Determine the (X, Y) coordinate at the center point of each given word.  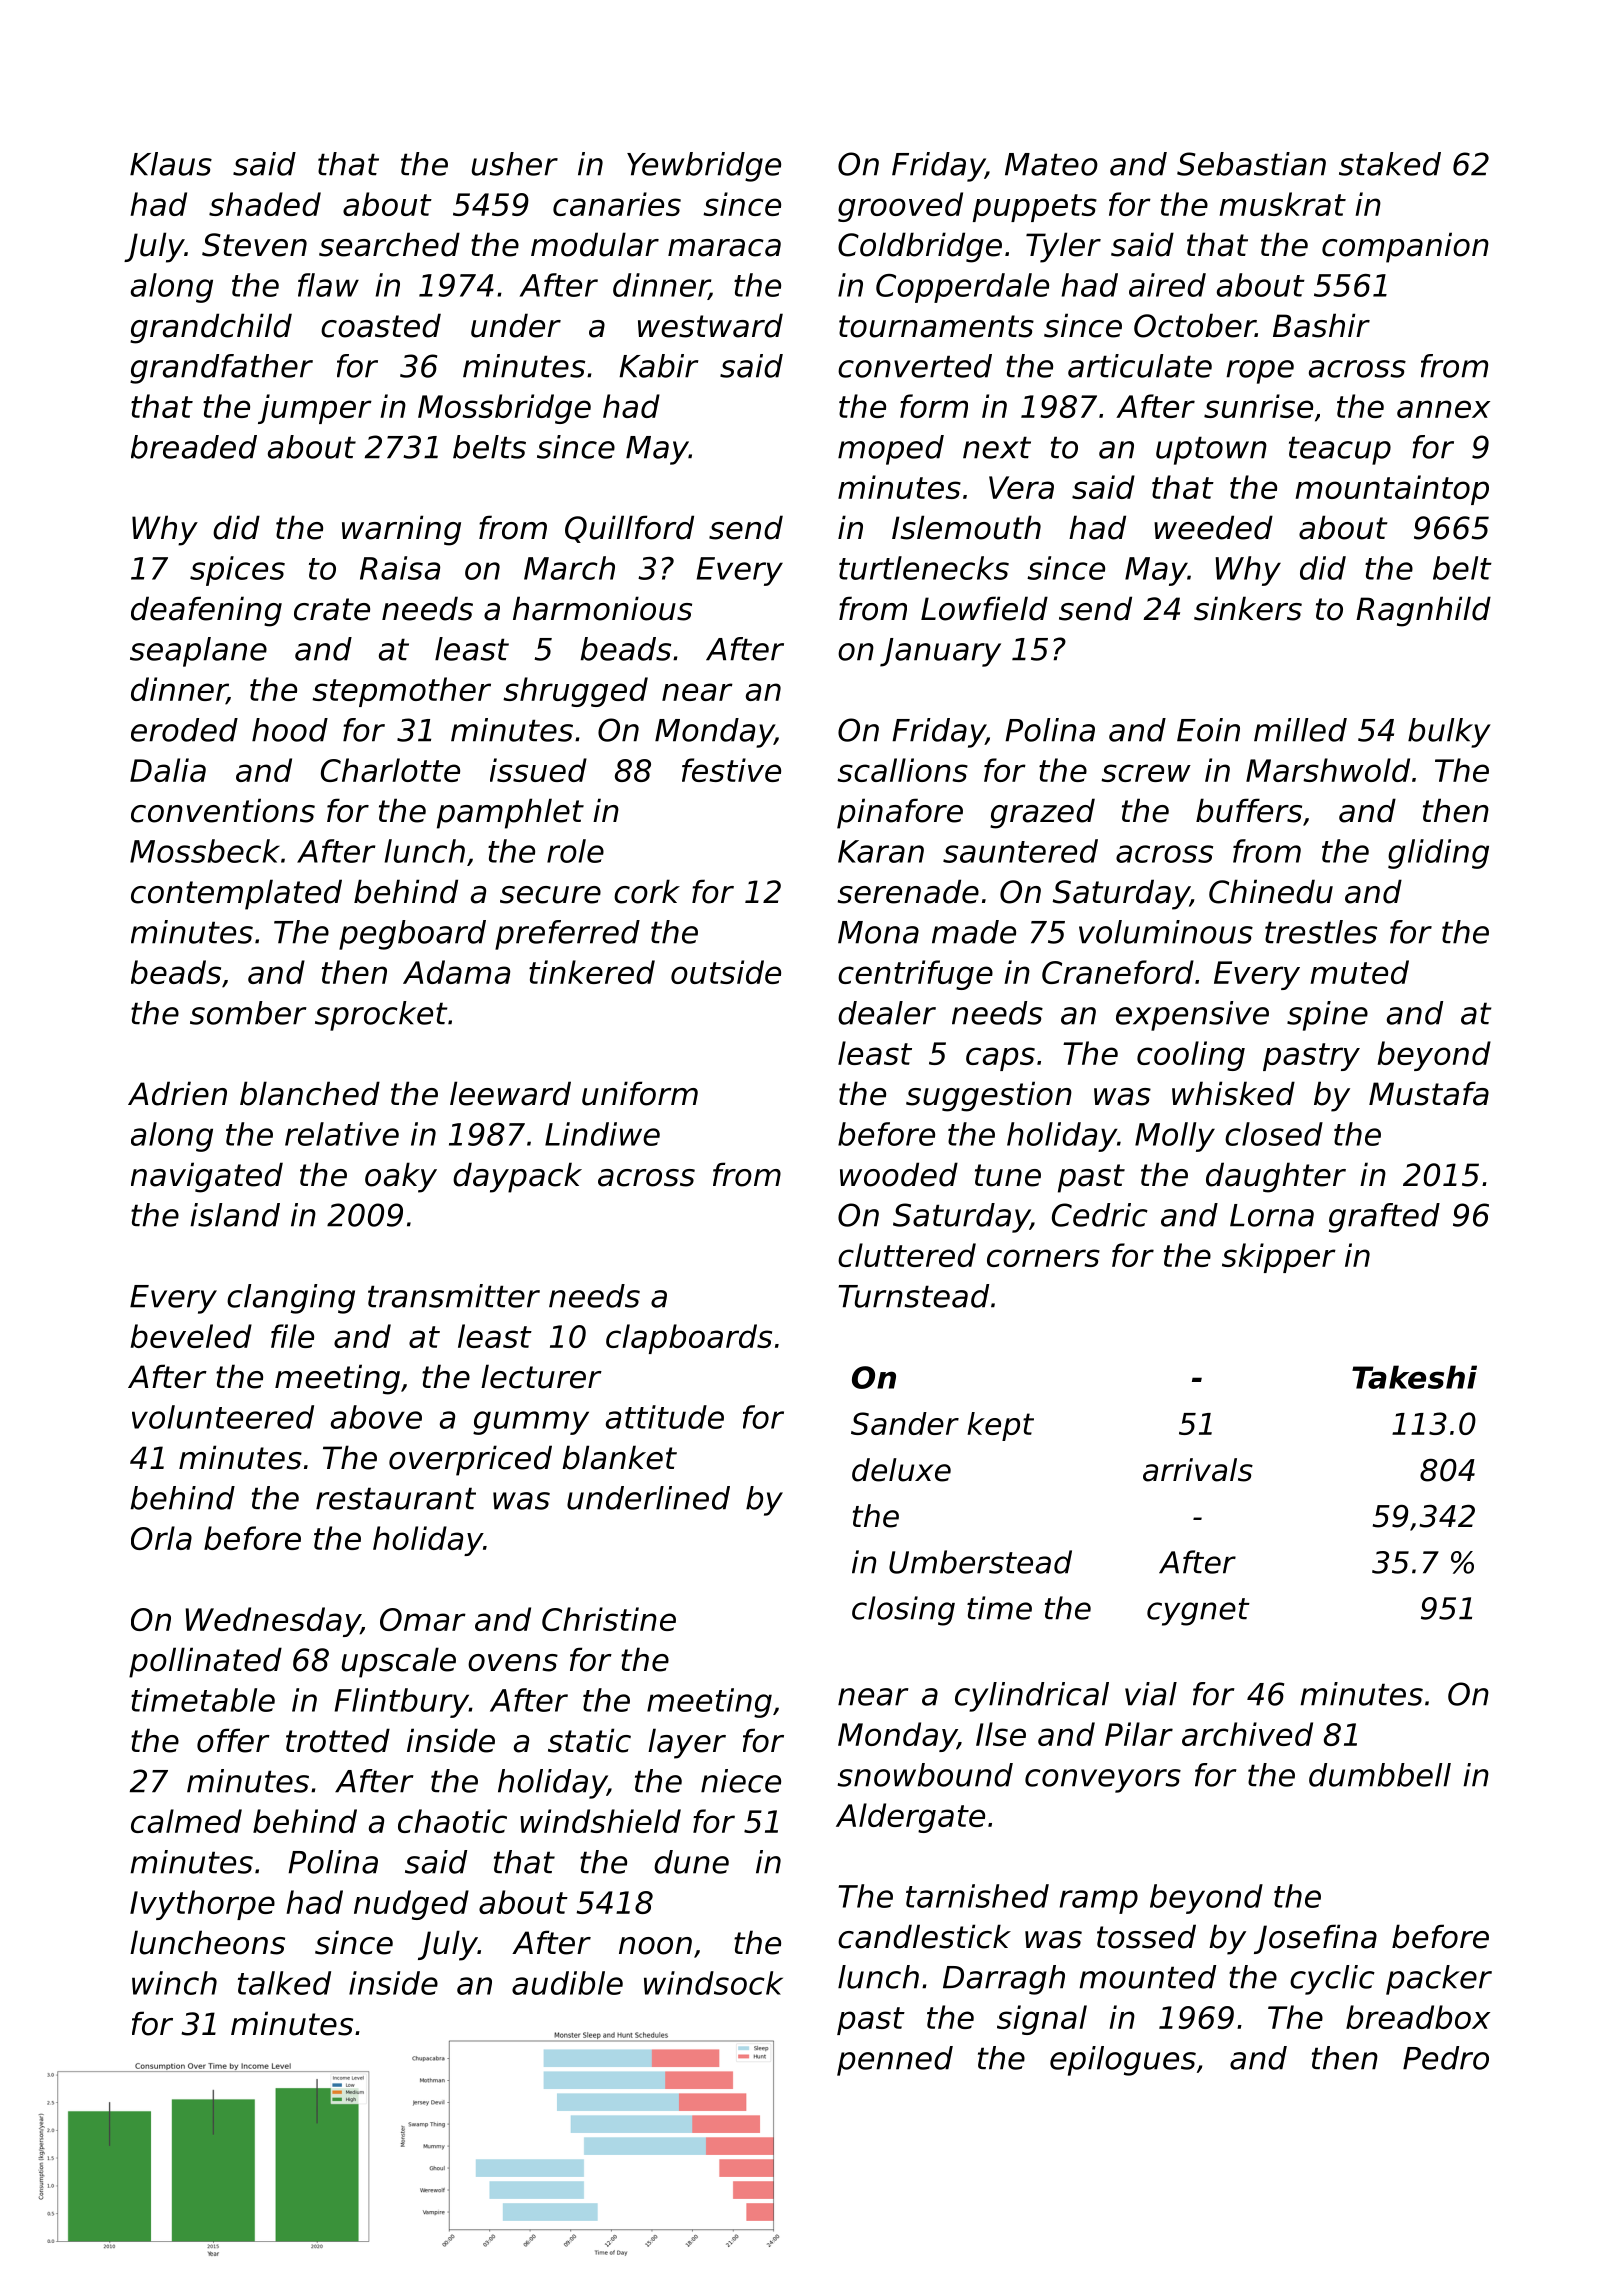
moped (891, 450)
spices (237, 571)
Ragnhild (1423, 611)
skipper (1279, 1258)
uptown (1211, 450)
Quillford (629, 529)
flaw (328, 285)
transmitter (454, 1296)
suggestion (989, 1096)
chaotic (452, 1821)
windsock (713, 1983)
